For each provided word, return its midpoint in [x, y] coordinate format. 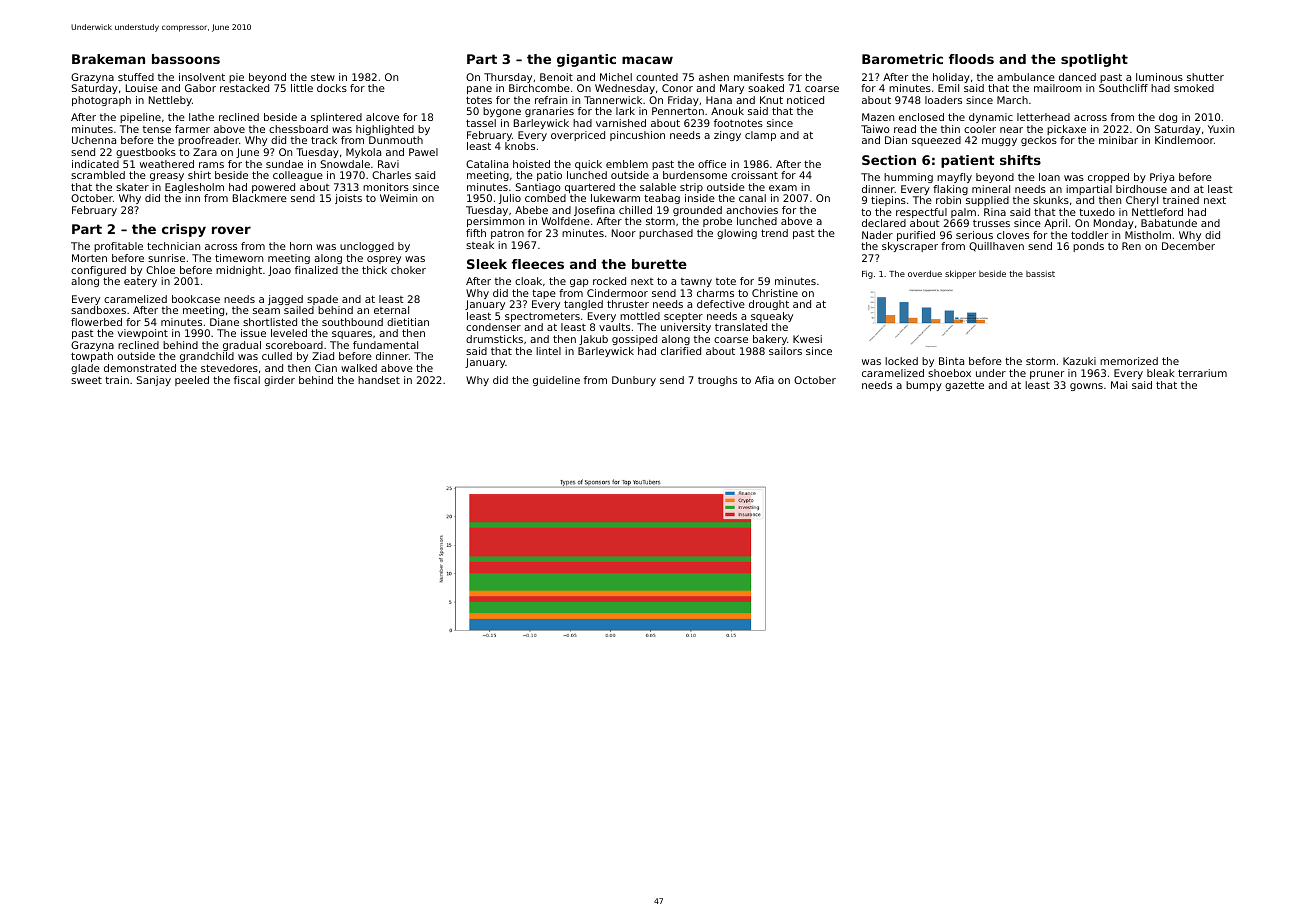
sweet [86, 380]
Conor [677, 88]
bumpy [924, 386]
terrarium [1202, 373]
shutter [1205, 77]
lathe [201, 117]
